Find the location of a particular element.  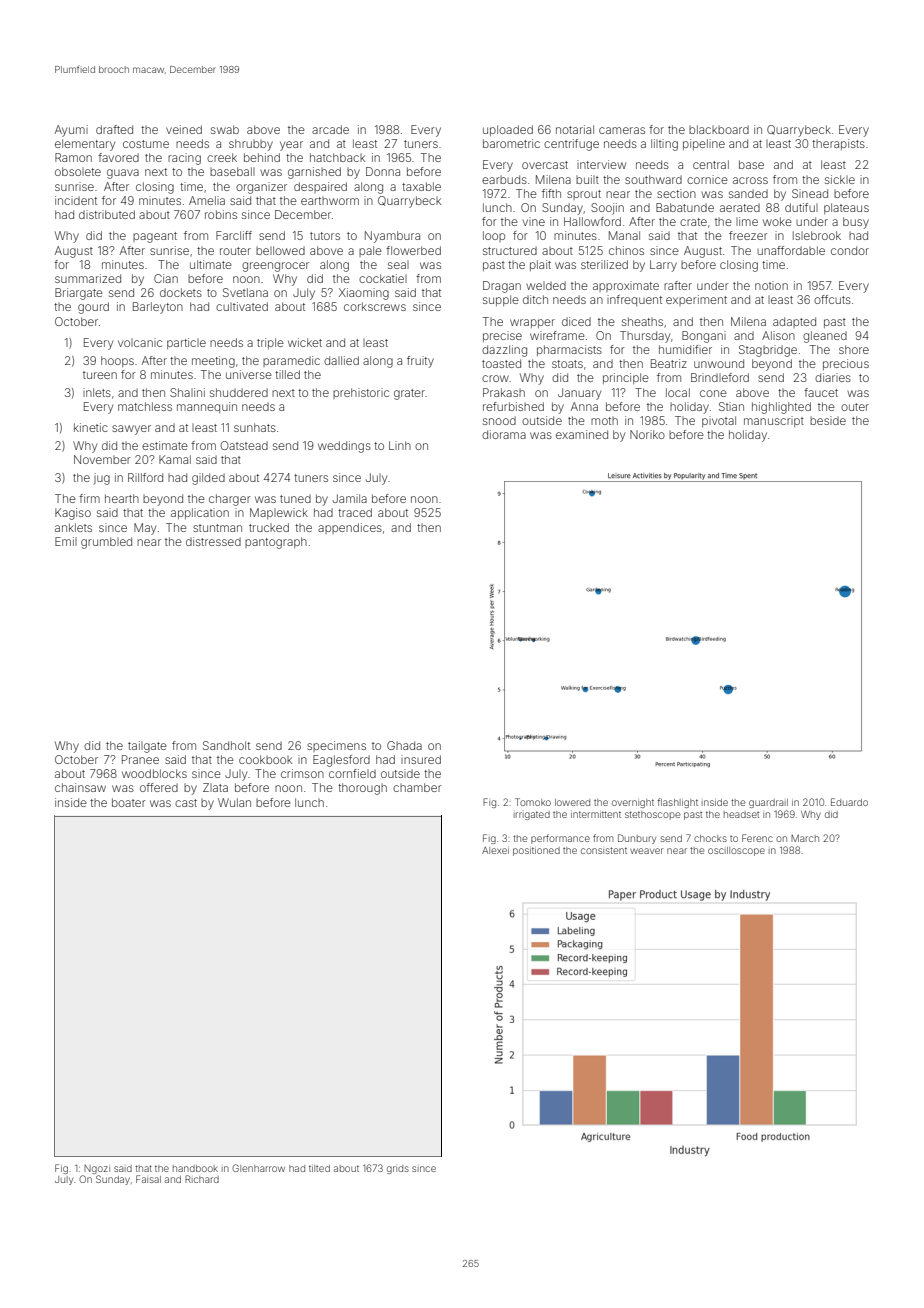

Ferenc is located at coordinates (757, 838).
